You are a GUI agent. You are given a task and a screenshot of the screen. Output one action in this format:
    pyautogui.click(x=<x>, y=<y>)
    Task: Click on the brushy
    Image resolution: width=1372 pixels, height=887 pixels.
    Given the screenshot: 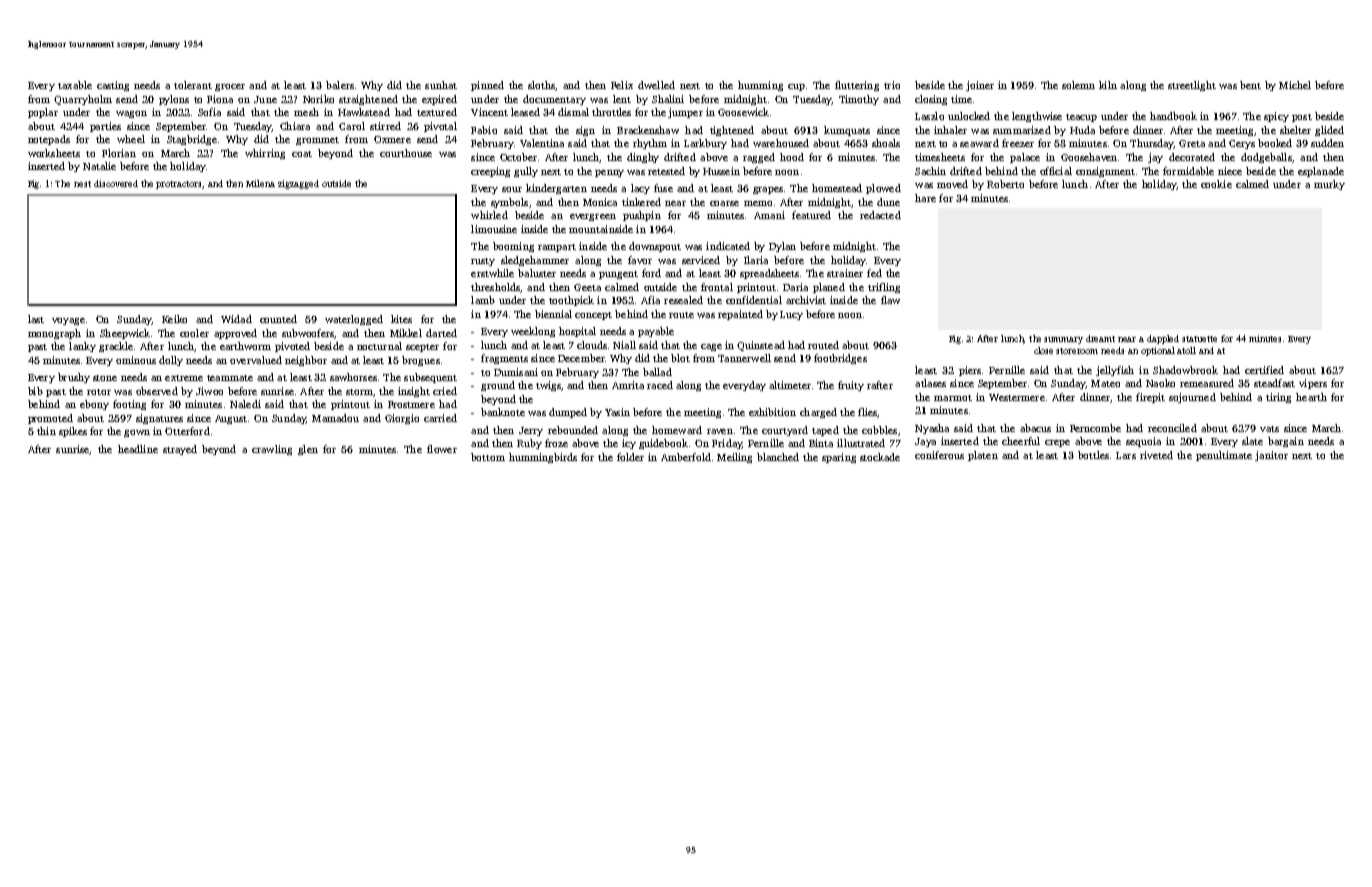 What is the action you would take?
    pyautogui.click(x=74, y=378)
